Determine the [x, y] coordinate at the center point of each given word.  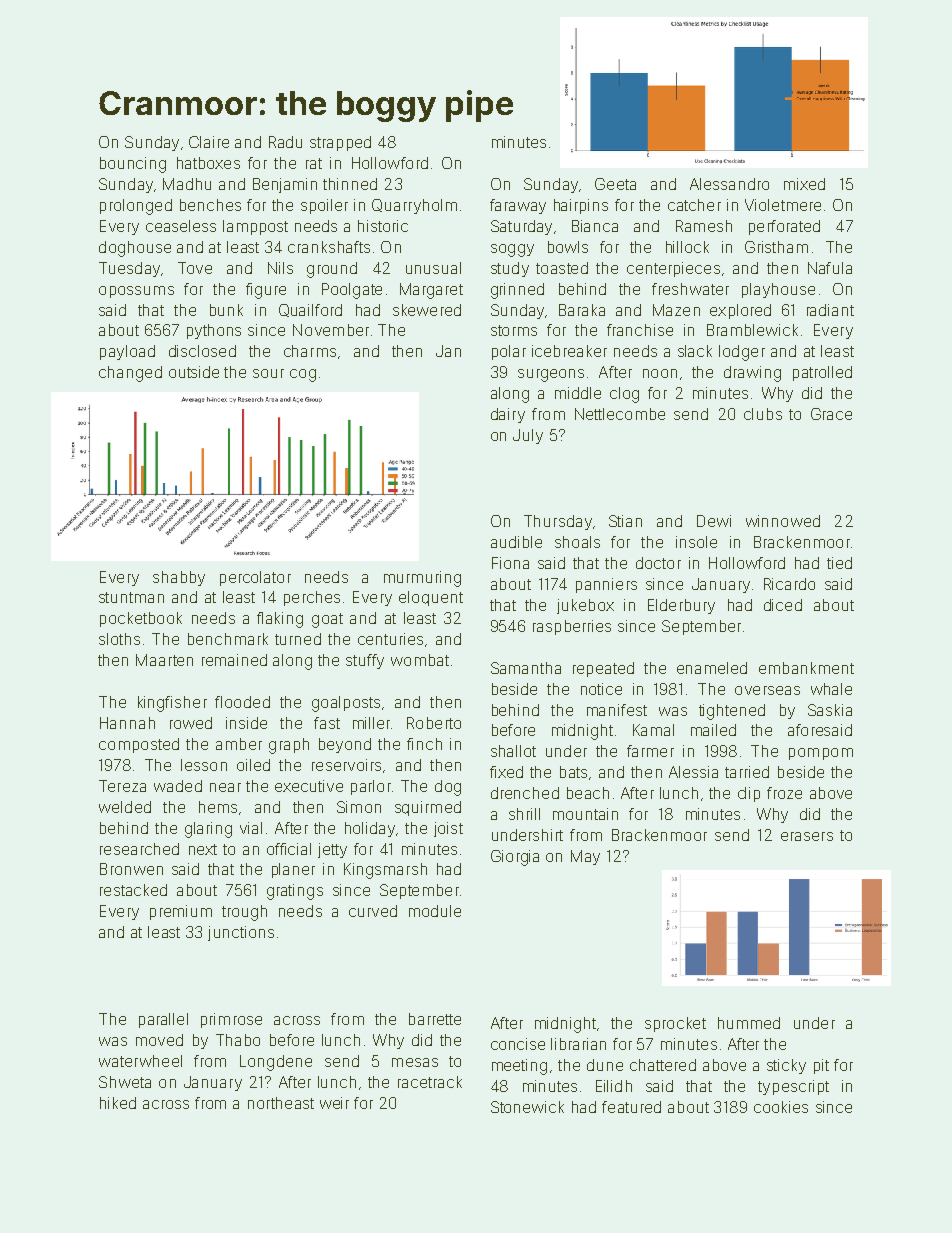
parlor [371, 787]
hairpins [581, 206]
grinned [517, 291]
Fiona [510, 563]
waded [178, 786]
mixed [804, 184]
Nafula [830, 268]
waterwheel [140, 1061]
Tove [195, 268]
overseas [767, 690]
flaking [280, 620]
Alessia [693, 772]
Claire [209, 142]
